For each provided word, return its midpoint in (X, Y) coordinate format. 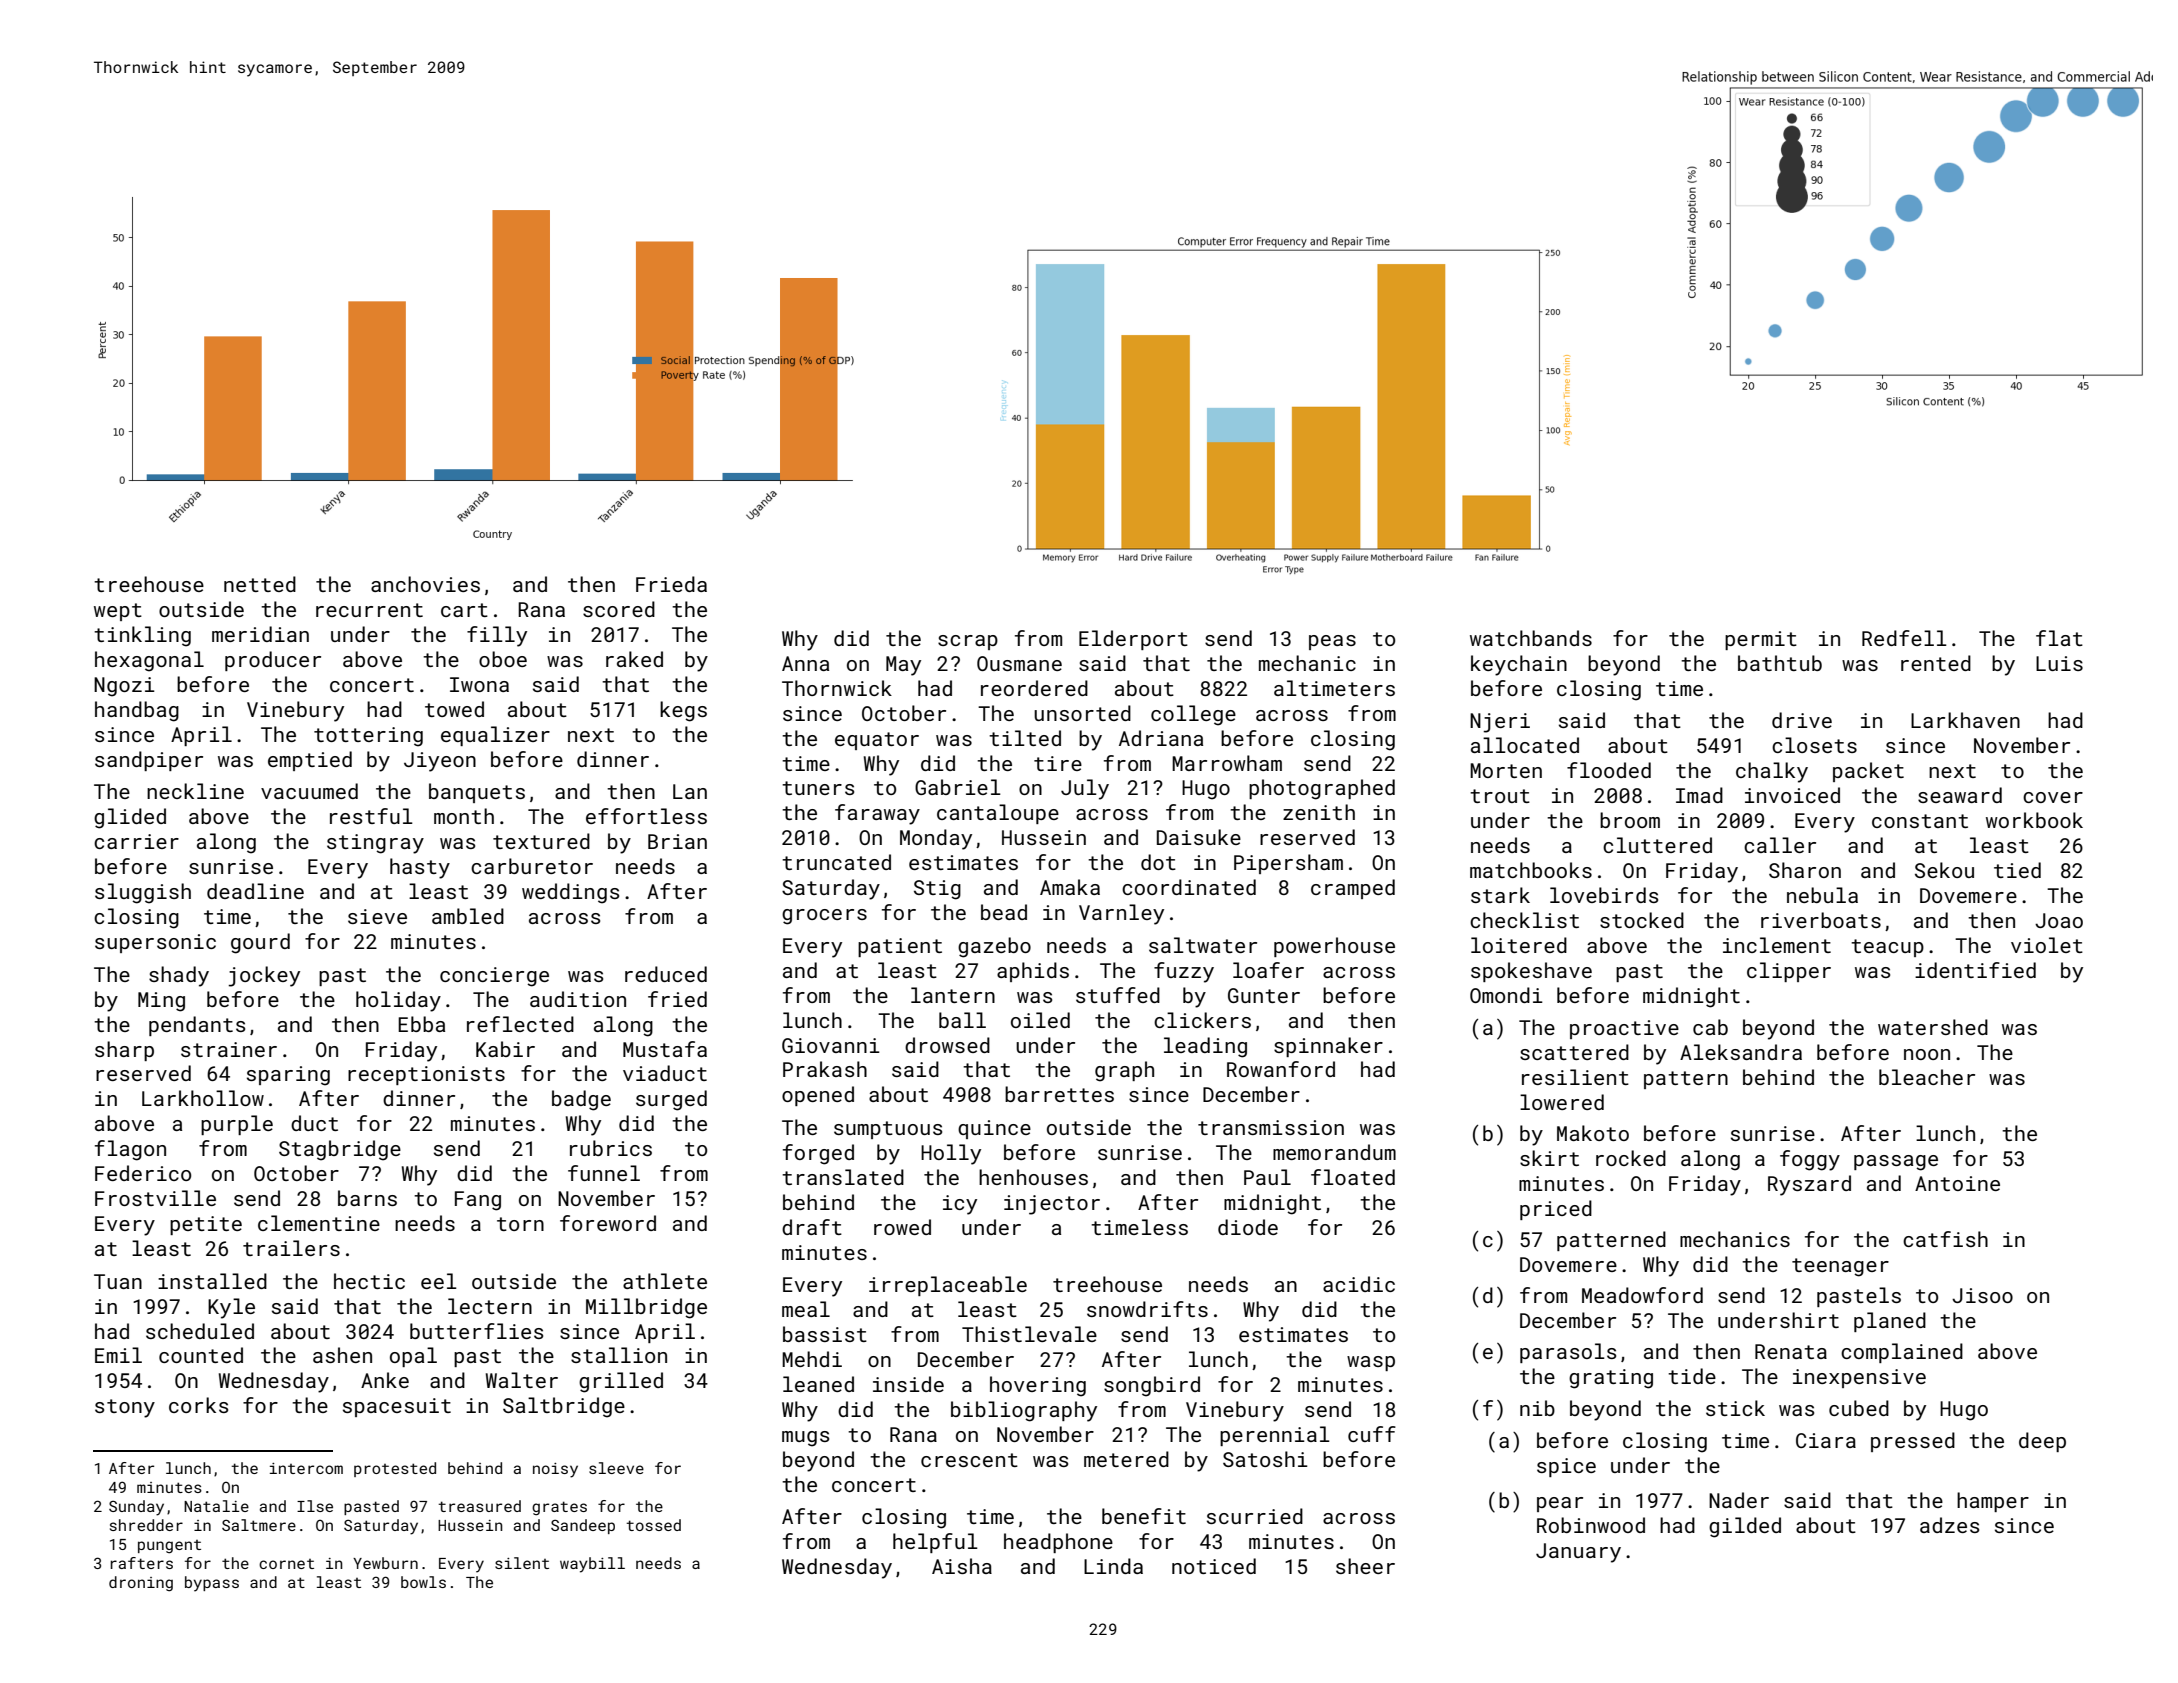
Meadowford (1642, 1295)
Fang (478, 1201)
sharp (124, 1051)
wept (118, 612)
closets (1814, 745)
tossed (653, 1525)
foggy (1810, 1160)
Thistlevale (1029, 1334)
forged (818, 1154)
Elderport (1133, 640)
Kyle (231, 1308)
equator (877, 741)
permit (1761, 640)
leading (1205, 1047)
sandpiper (149, 761)
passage (1896, 1163)
